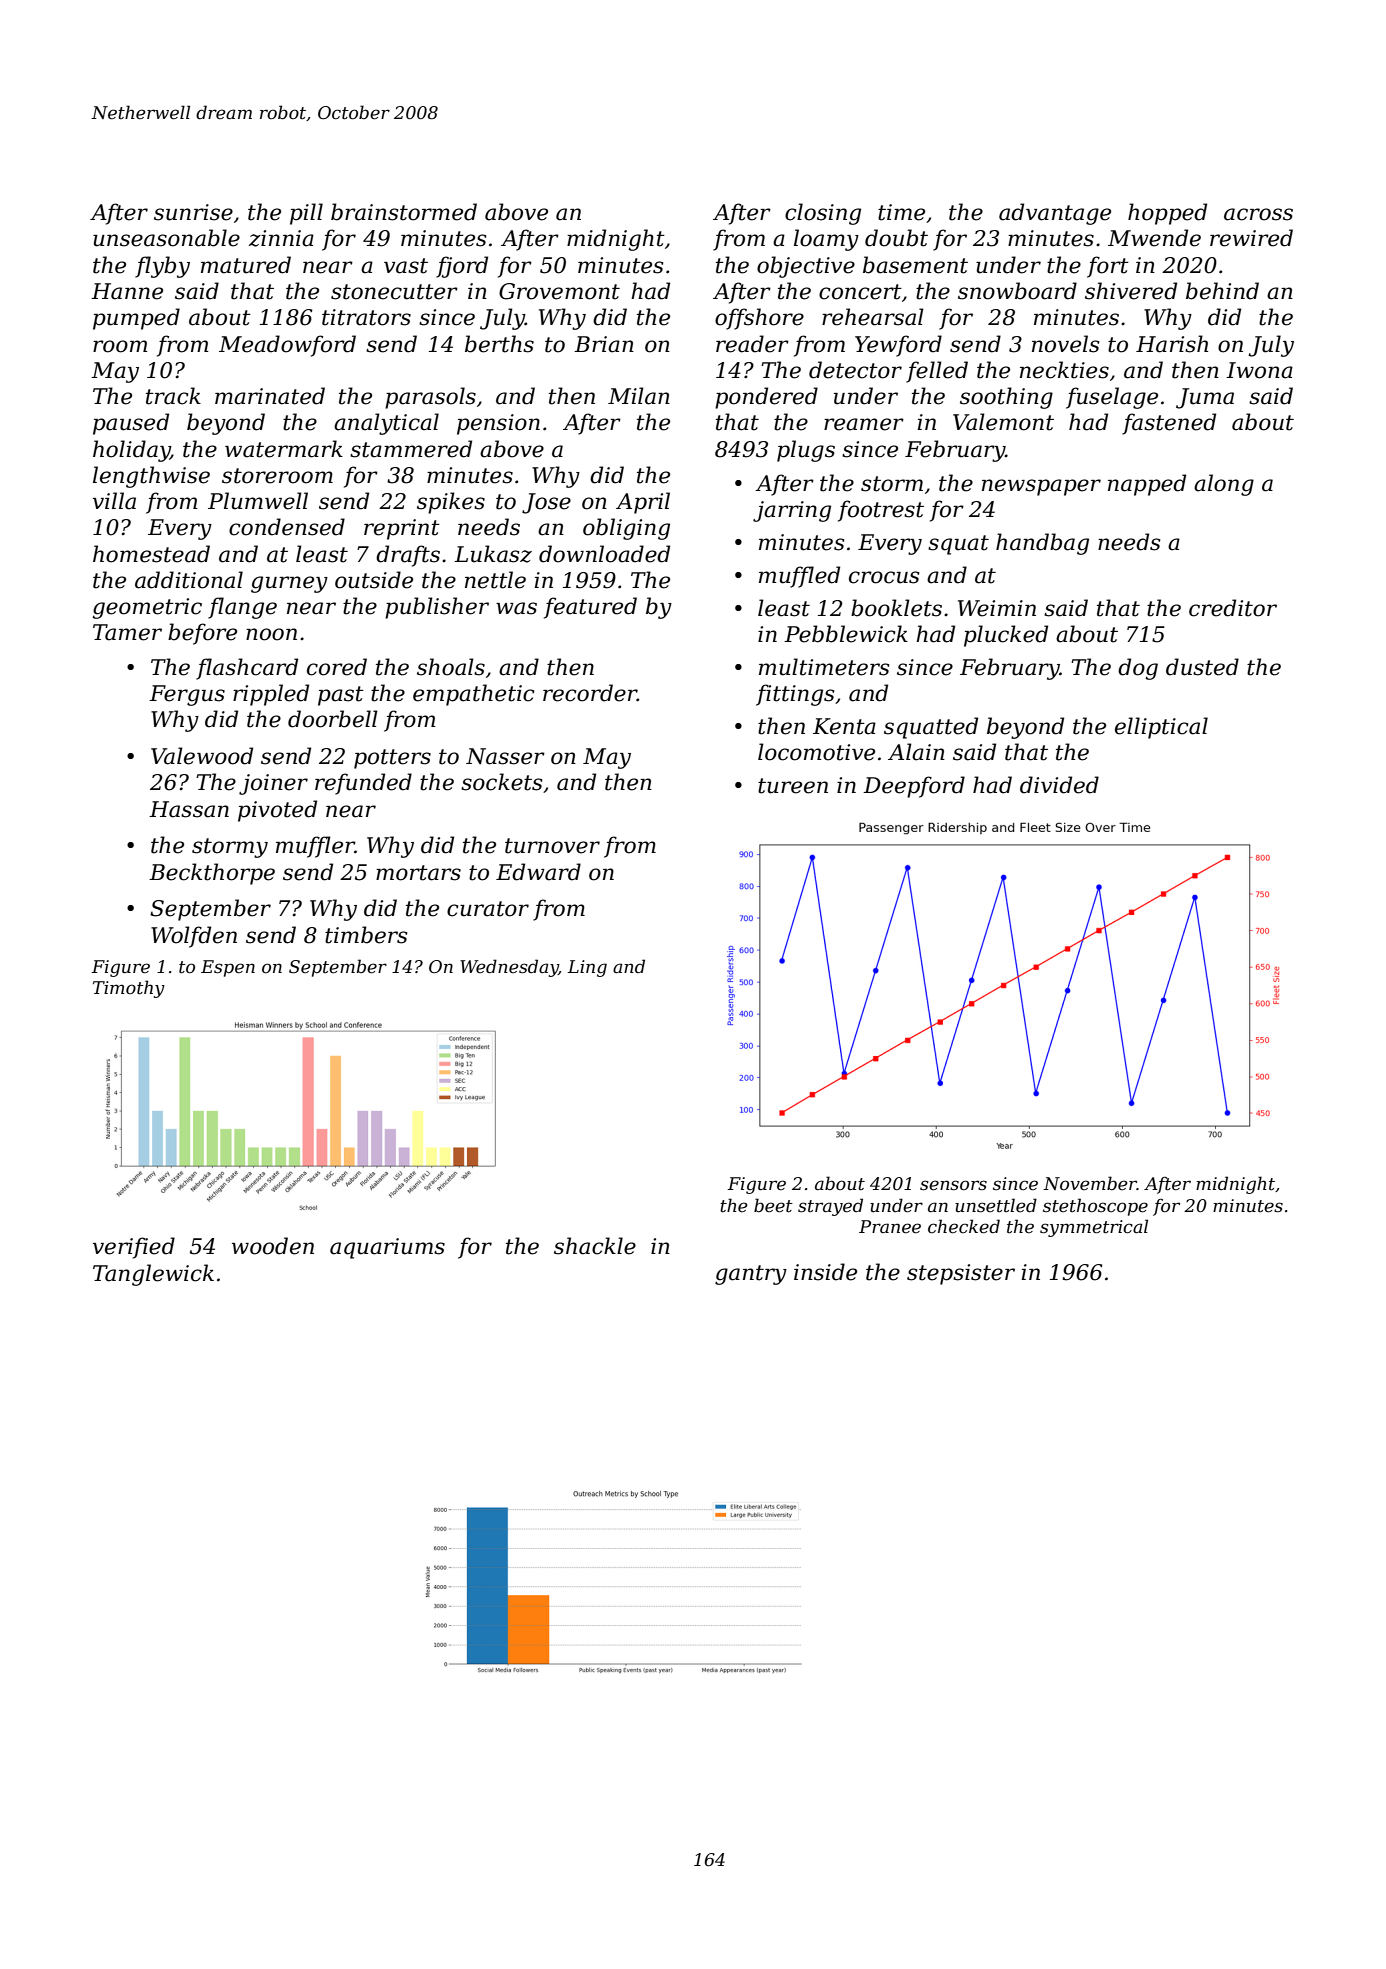  I want to click on beet, so click(773, 1205).
